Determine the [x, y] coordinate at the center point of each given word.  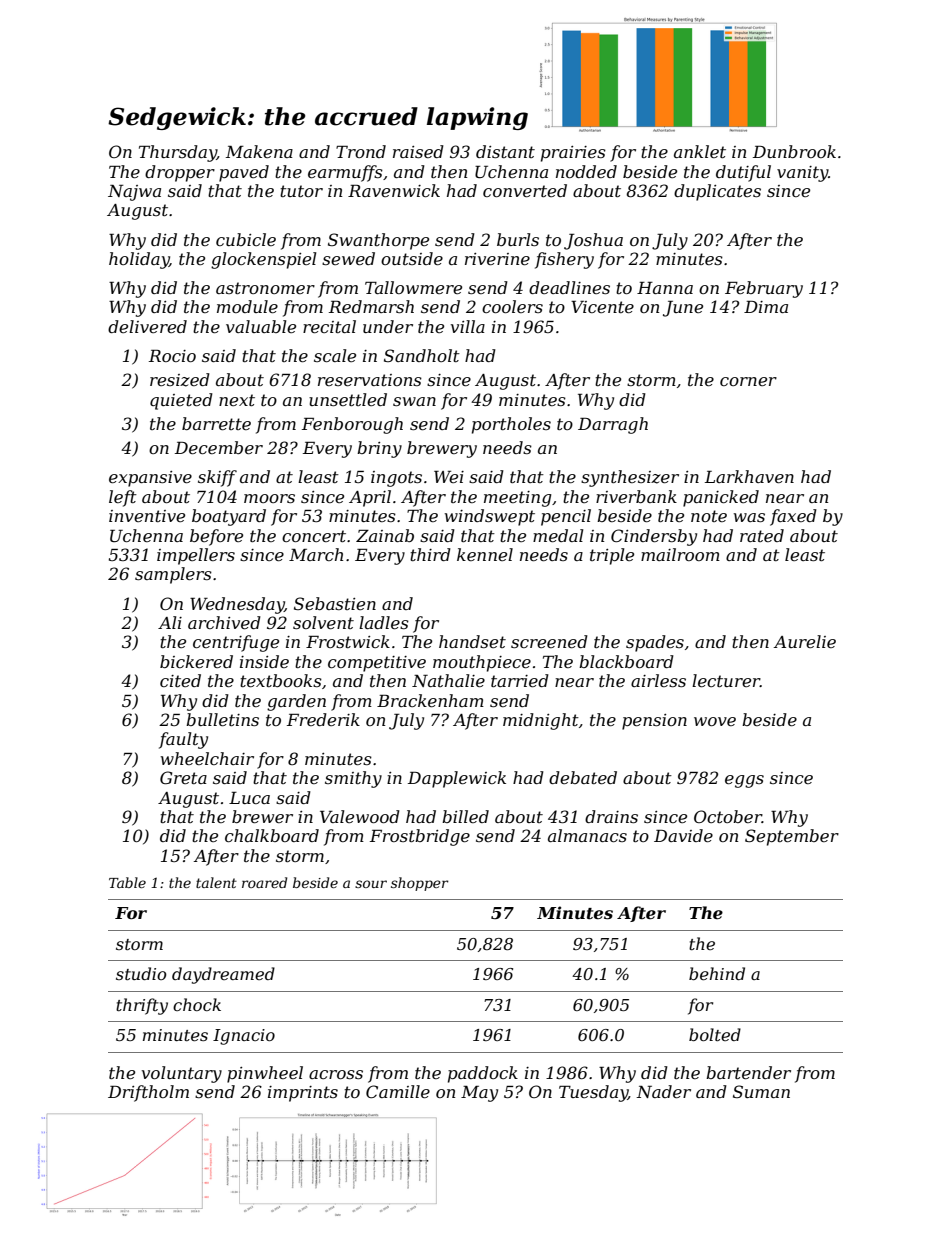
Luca [249, 798]
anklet [700, 151]
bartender [748, 1072]
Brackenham [430, 700]
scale [335, 355]
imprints [303, 1094]
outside [412, 258]
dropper [180, 173]
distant [505, 151]
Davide [683, 835]
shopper [420, 884]
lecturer [726, 680]
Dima [766, 307]
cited [180, 680]
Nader [663, 1091]
